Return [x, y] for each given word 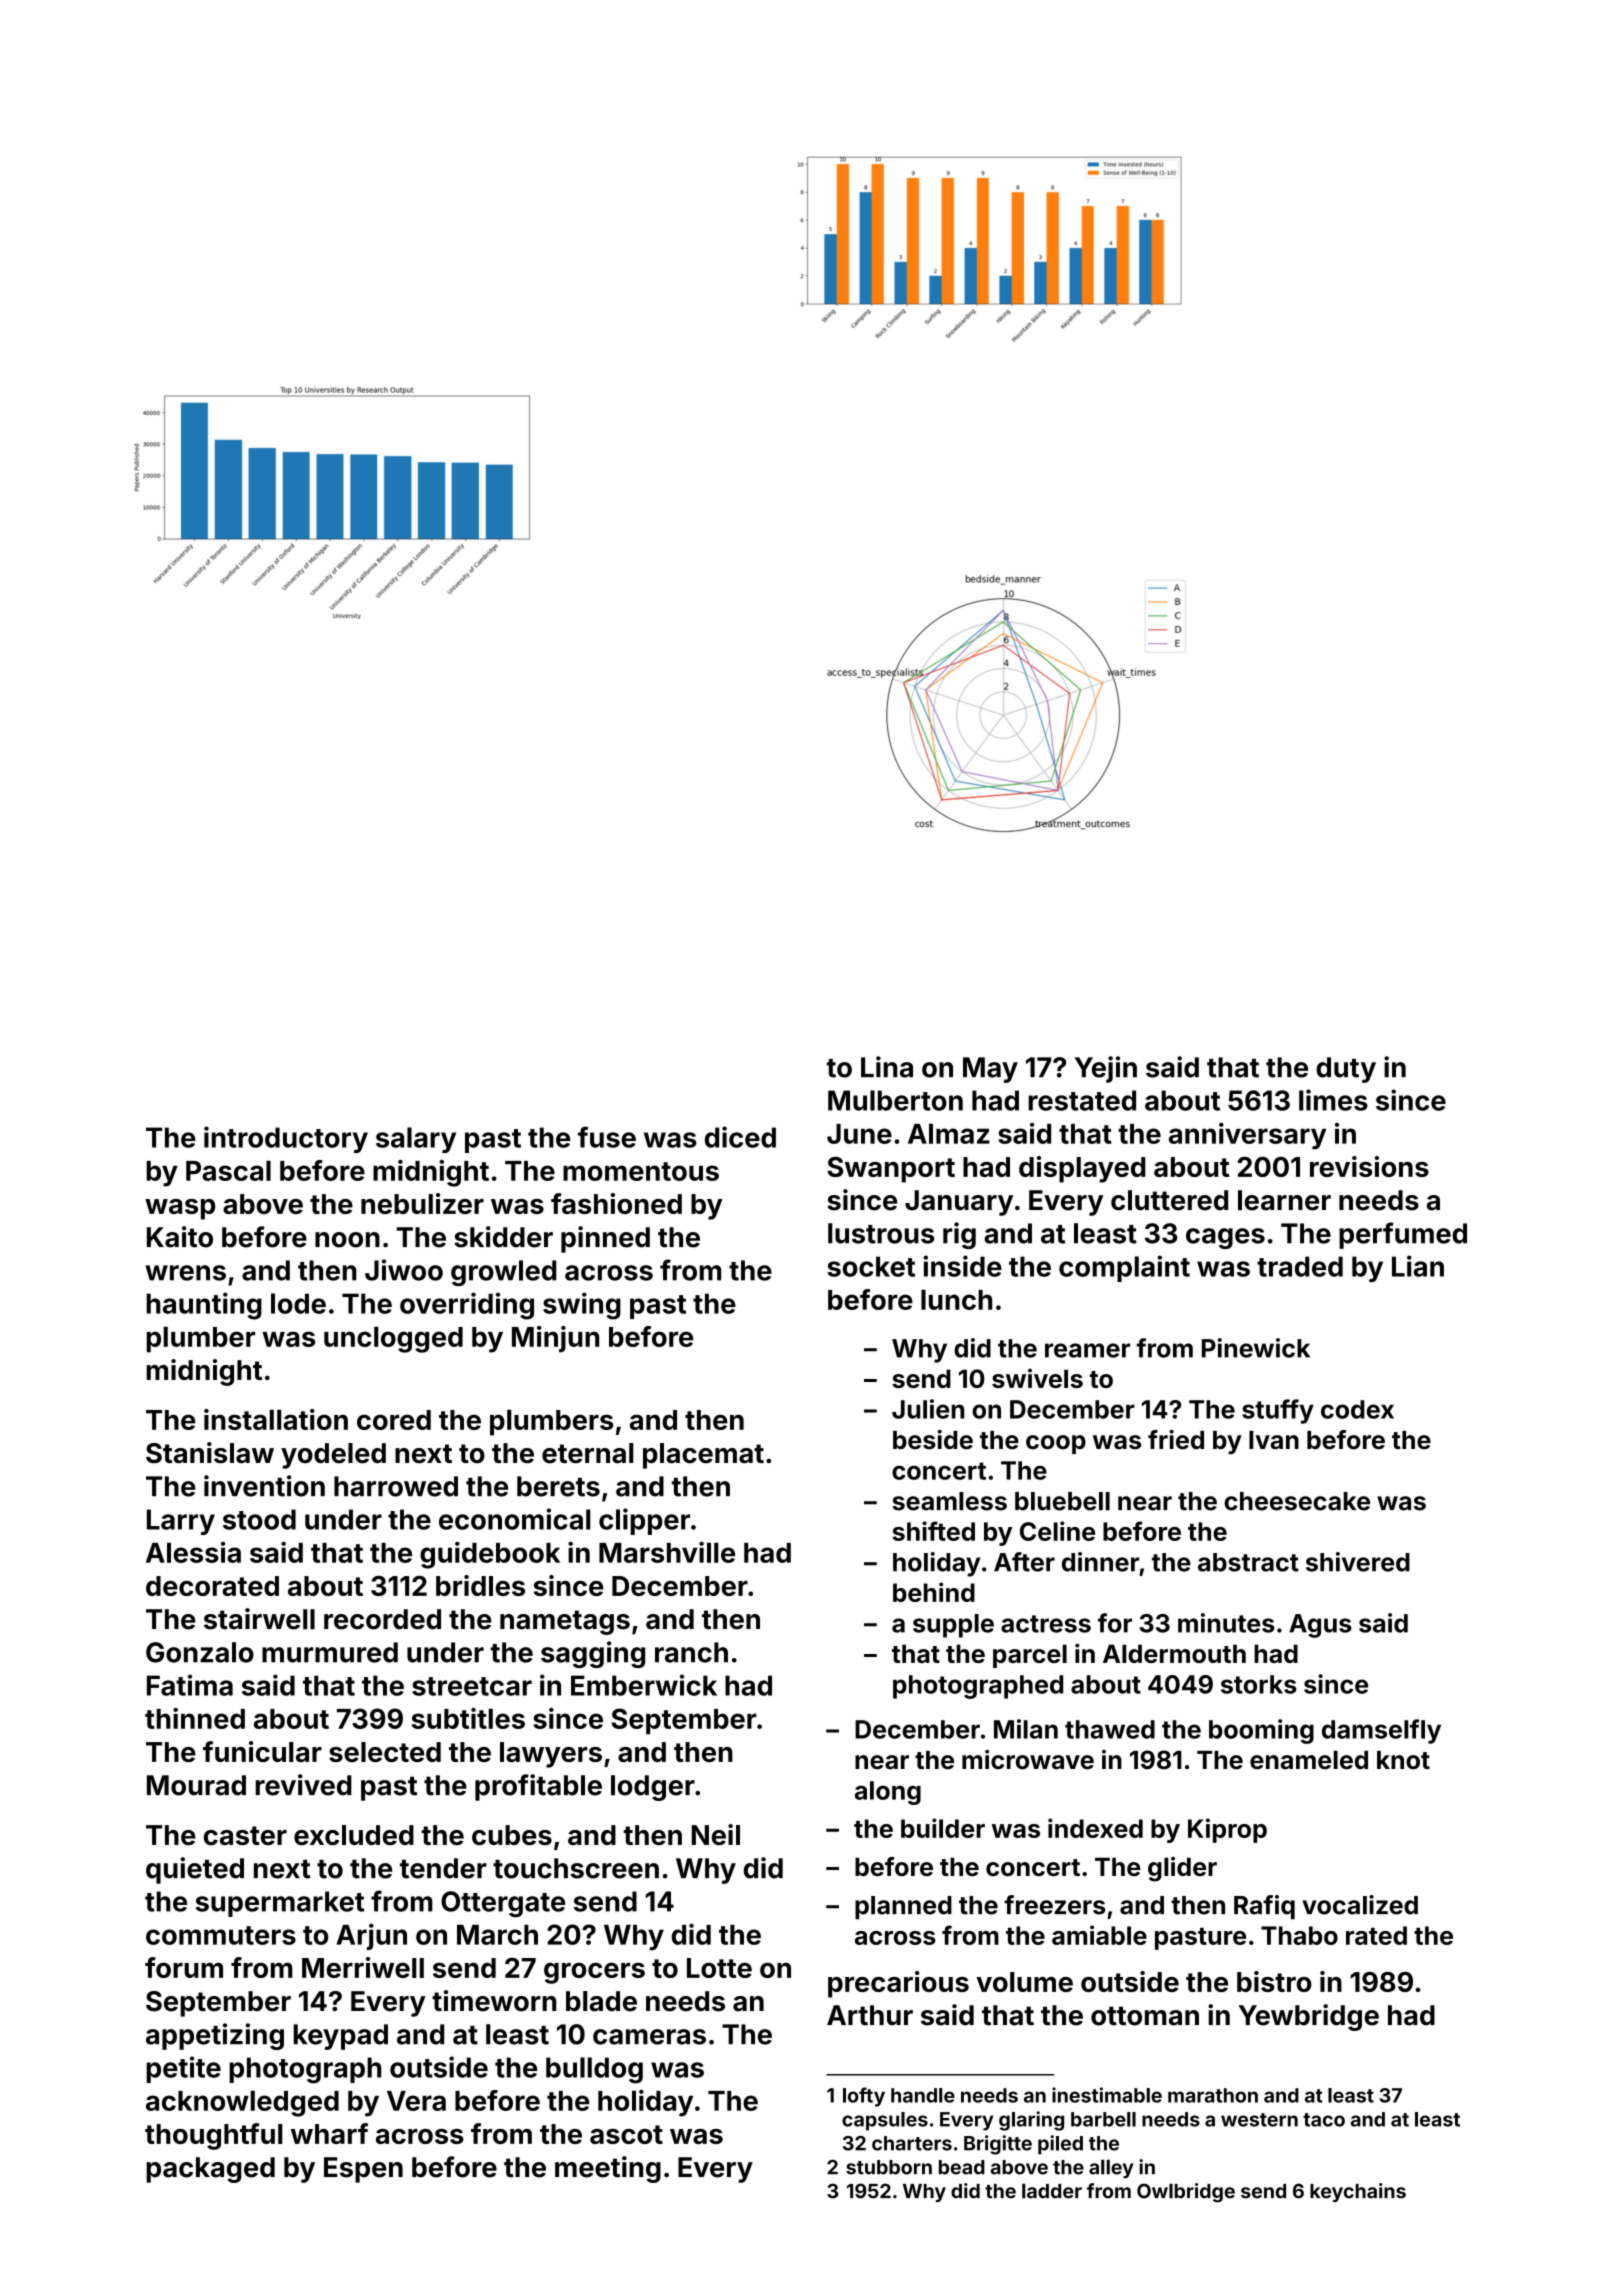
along [888, 1793]
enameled [1309, 1760]
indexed [1095, 1828]
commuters [221, 1935]
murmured [330, 1652]
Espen [363, 2170]
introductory [286, 1139]
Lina [887, 1067]
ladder [1052, 2191]
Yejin [1106, 1069]
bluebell [1062, 1501]
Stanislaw [210, 1453]
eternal [588, 1453]
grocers [594, 1973]
